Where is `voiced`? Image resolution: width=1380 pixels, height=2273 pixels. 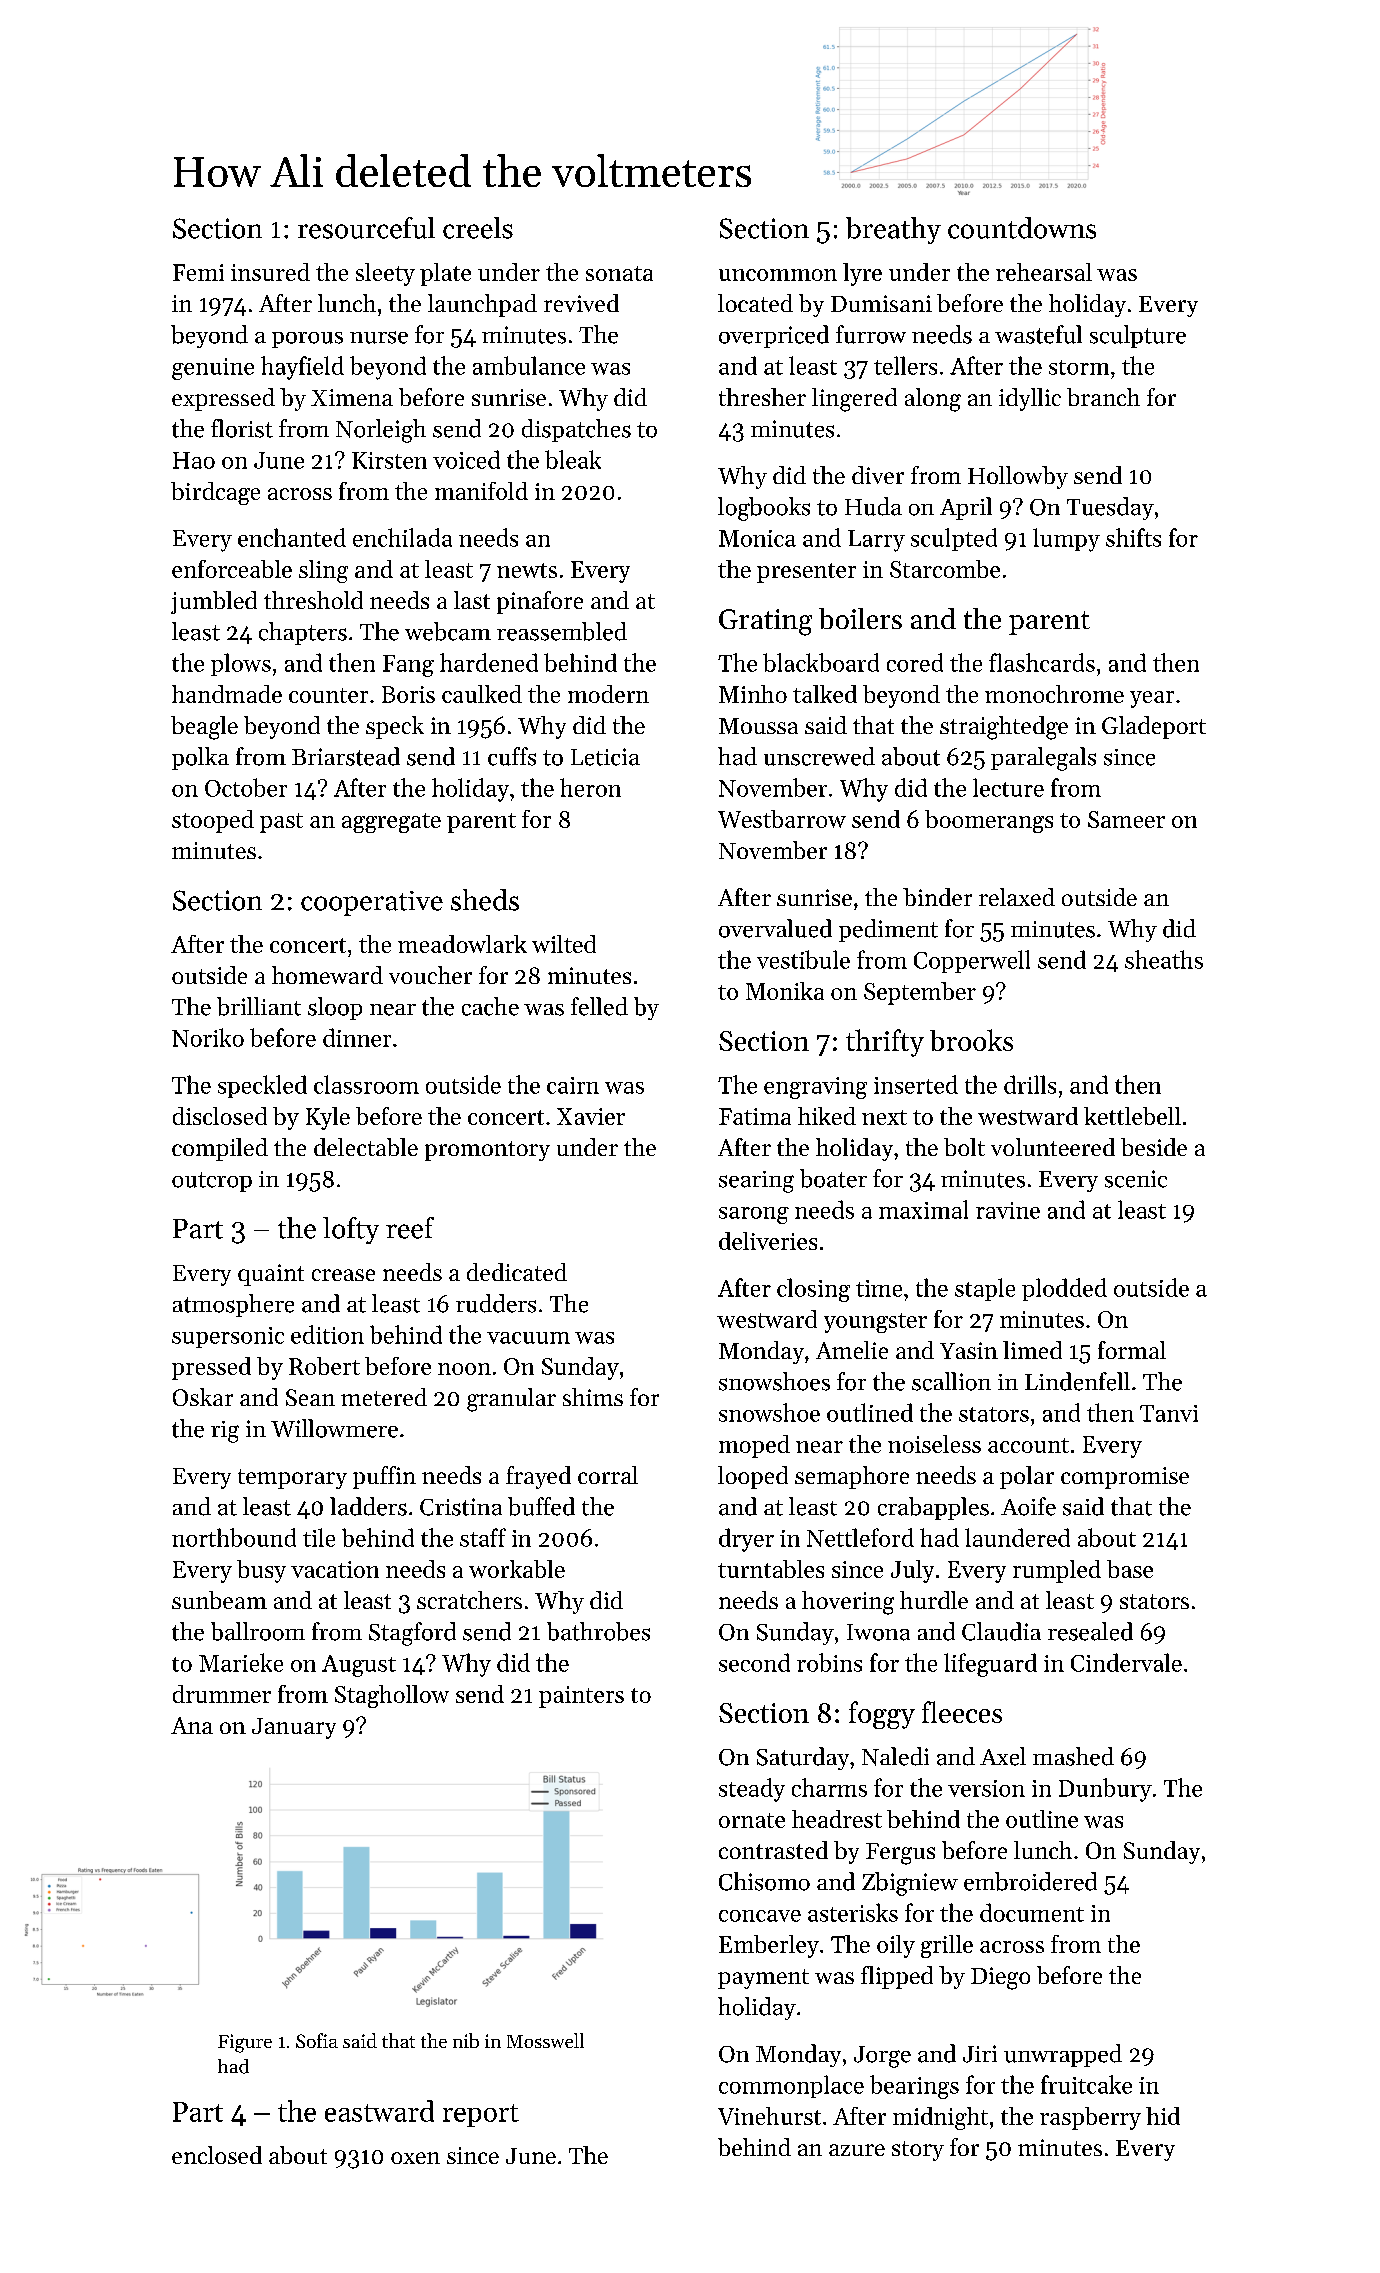 voiced is located at coordinates (466, 459).
